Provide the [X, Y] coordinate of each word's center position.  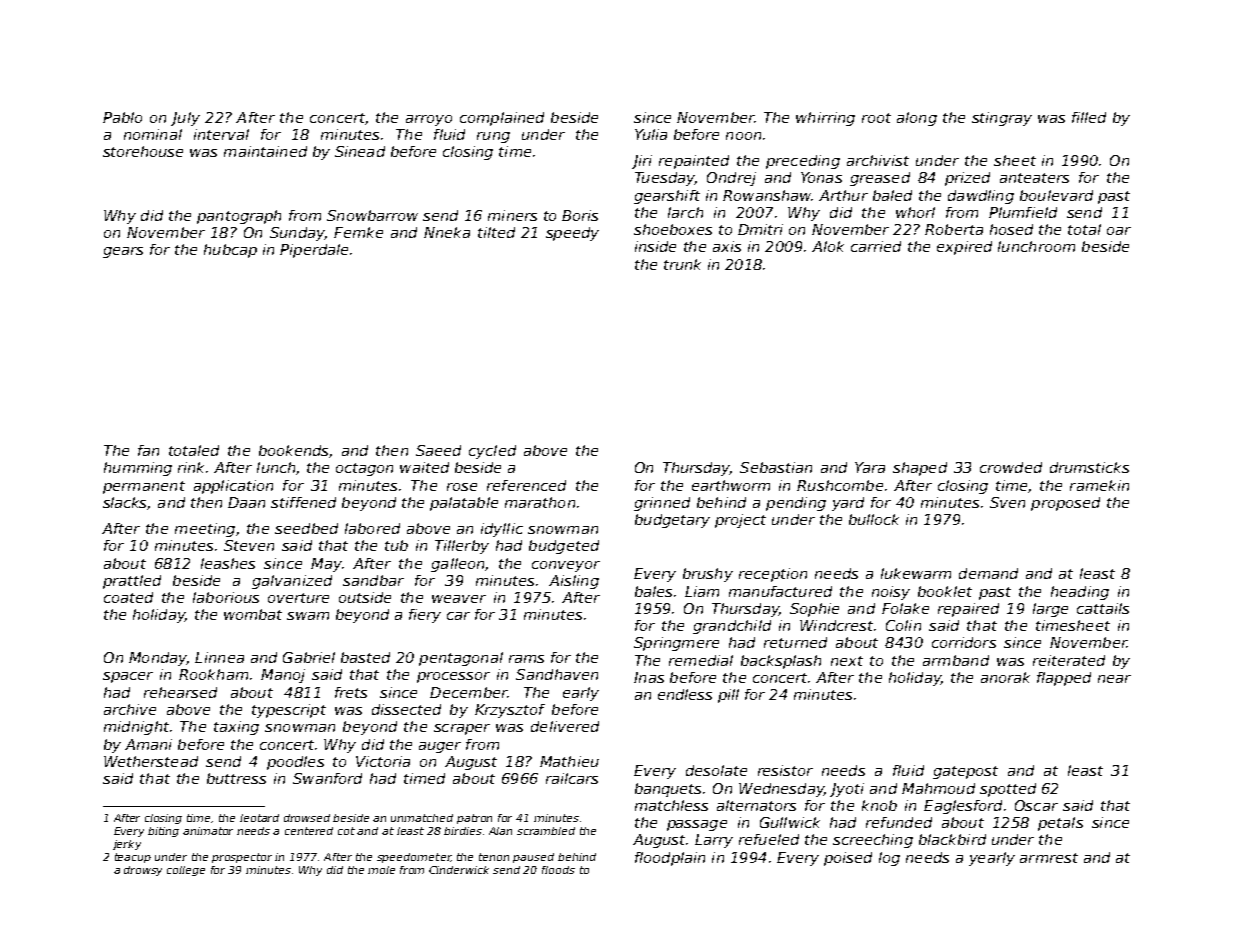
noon [743, 136]
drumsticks [1089, 467]
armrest [1049, 858]
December [468, 692]
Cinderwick [459, 870]
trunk [682, 264]
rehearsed [180, 692]
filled [1089, 117]
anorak [1005, 677]
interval [221, 134]
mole [381, 870]
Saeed [438, 450]
